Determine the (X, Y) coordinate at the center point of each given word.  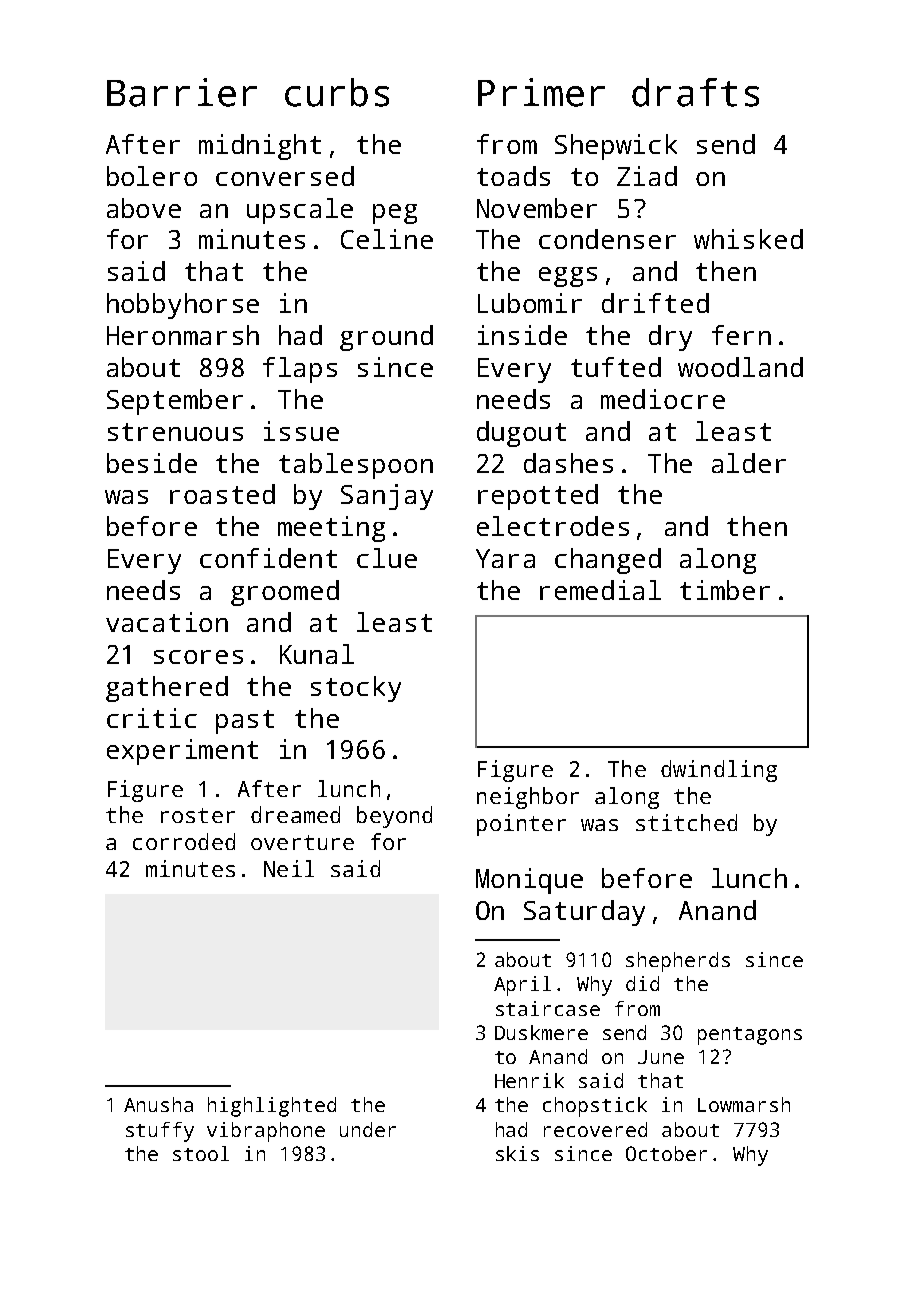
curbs (337, 92)
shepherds (678, 962)
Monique (529, 881)
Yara (505, 558)
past (245, 722)
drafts (695, 92)
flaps (300, 370)
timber (725, 590)
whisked (748, 239)
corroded (184, 841)
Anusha (158, 1104)
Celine (387, 239)
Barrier (182, 92)
